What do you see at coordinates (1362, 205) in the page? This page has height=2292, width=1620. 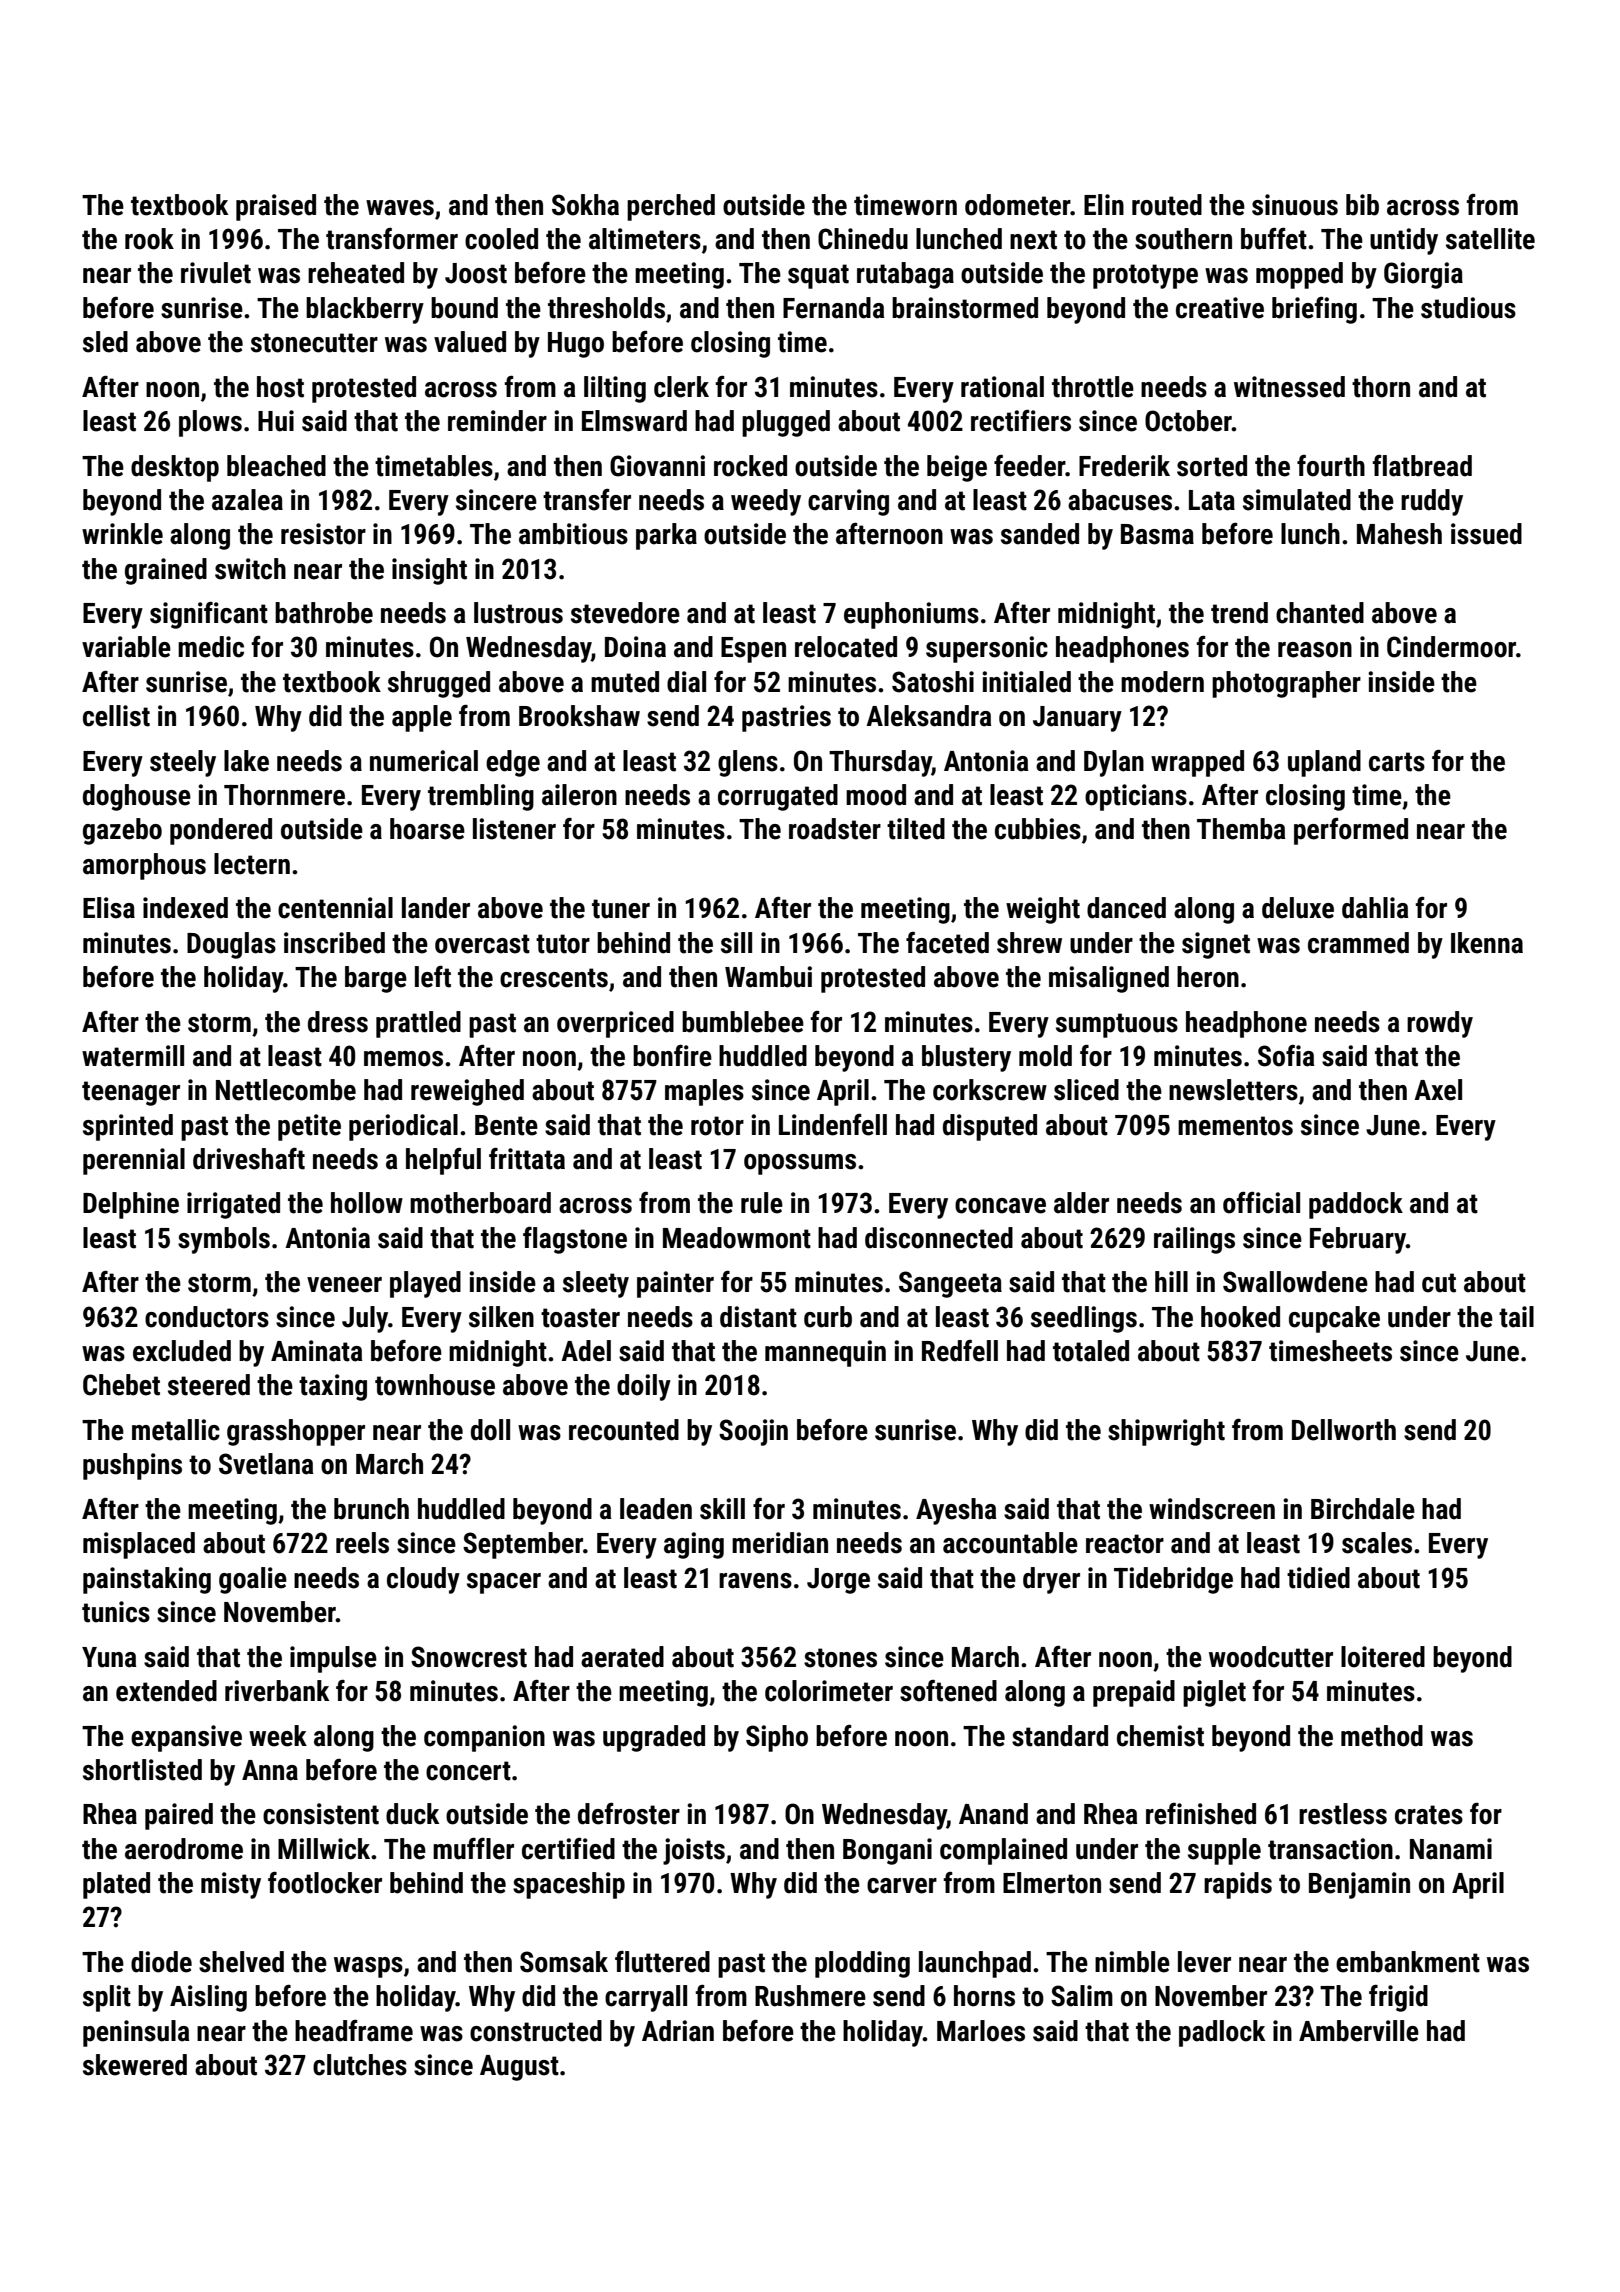 I see `bib` at bounding box center [1362, 205].
